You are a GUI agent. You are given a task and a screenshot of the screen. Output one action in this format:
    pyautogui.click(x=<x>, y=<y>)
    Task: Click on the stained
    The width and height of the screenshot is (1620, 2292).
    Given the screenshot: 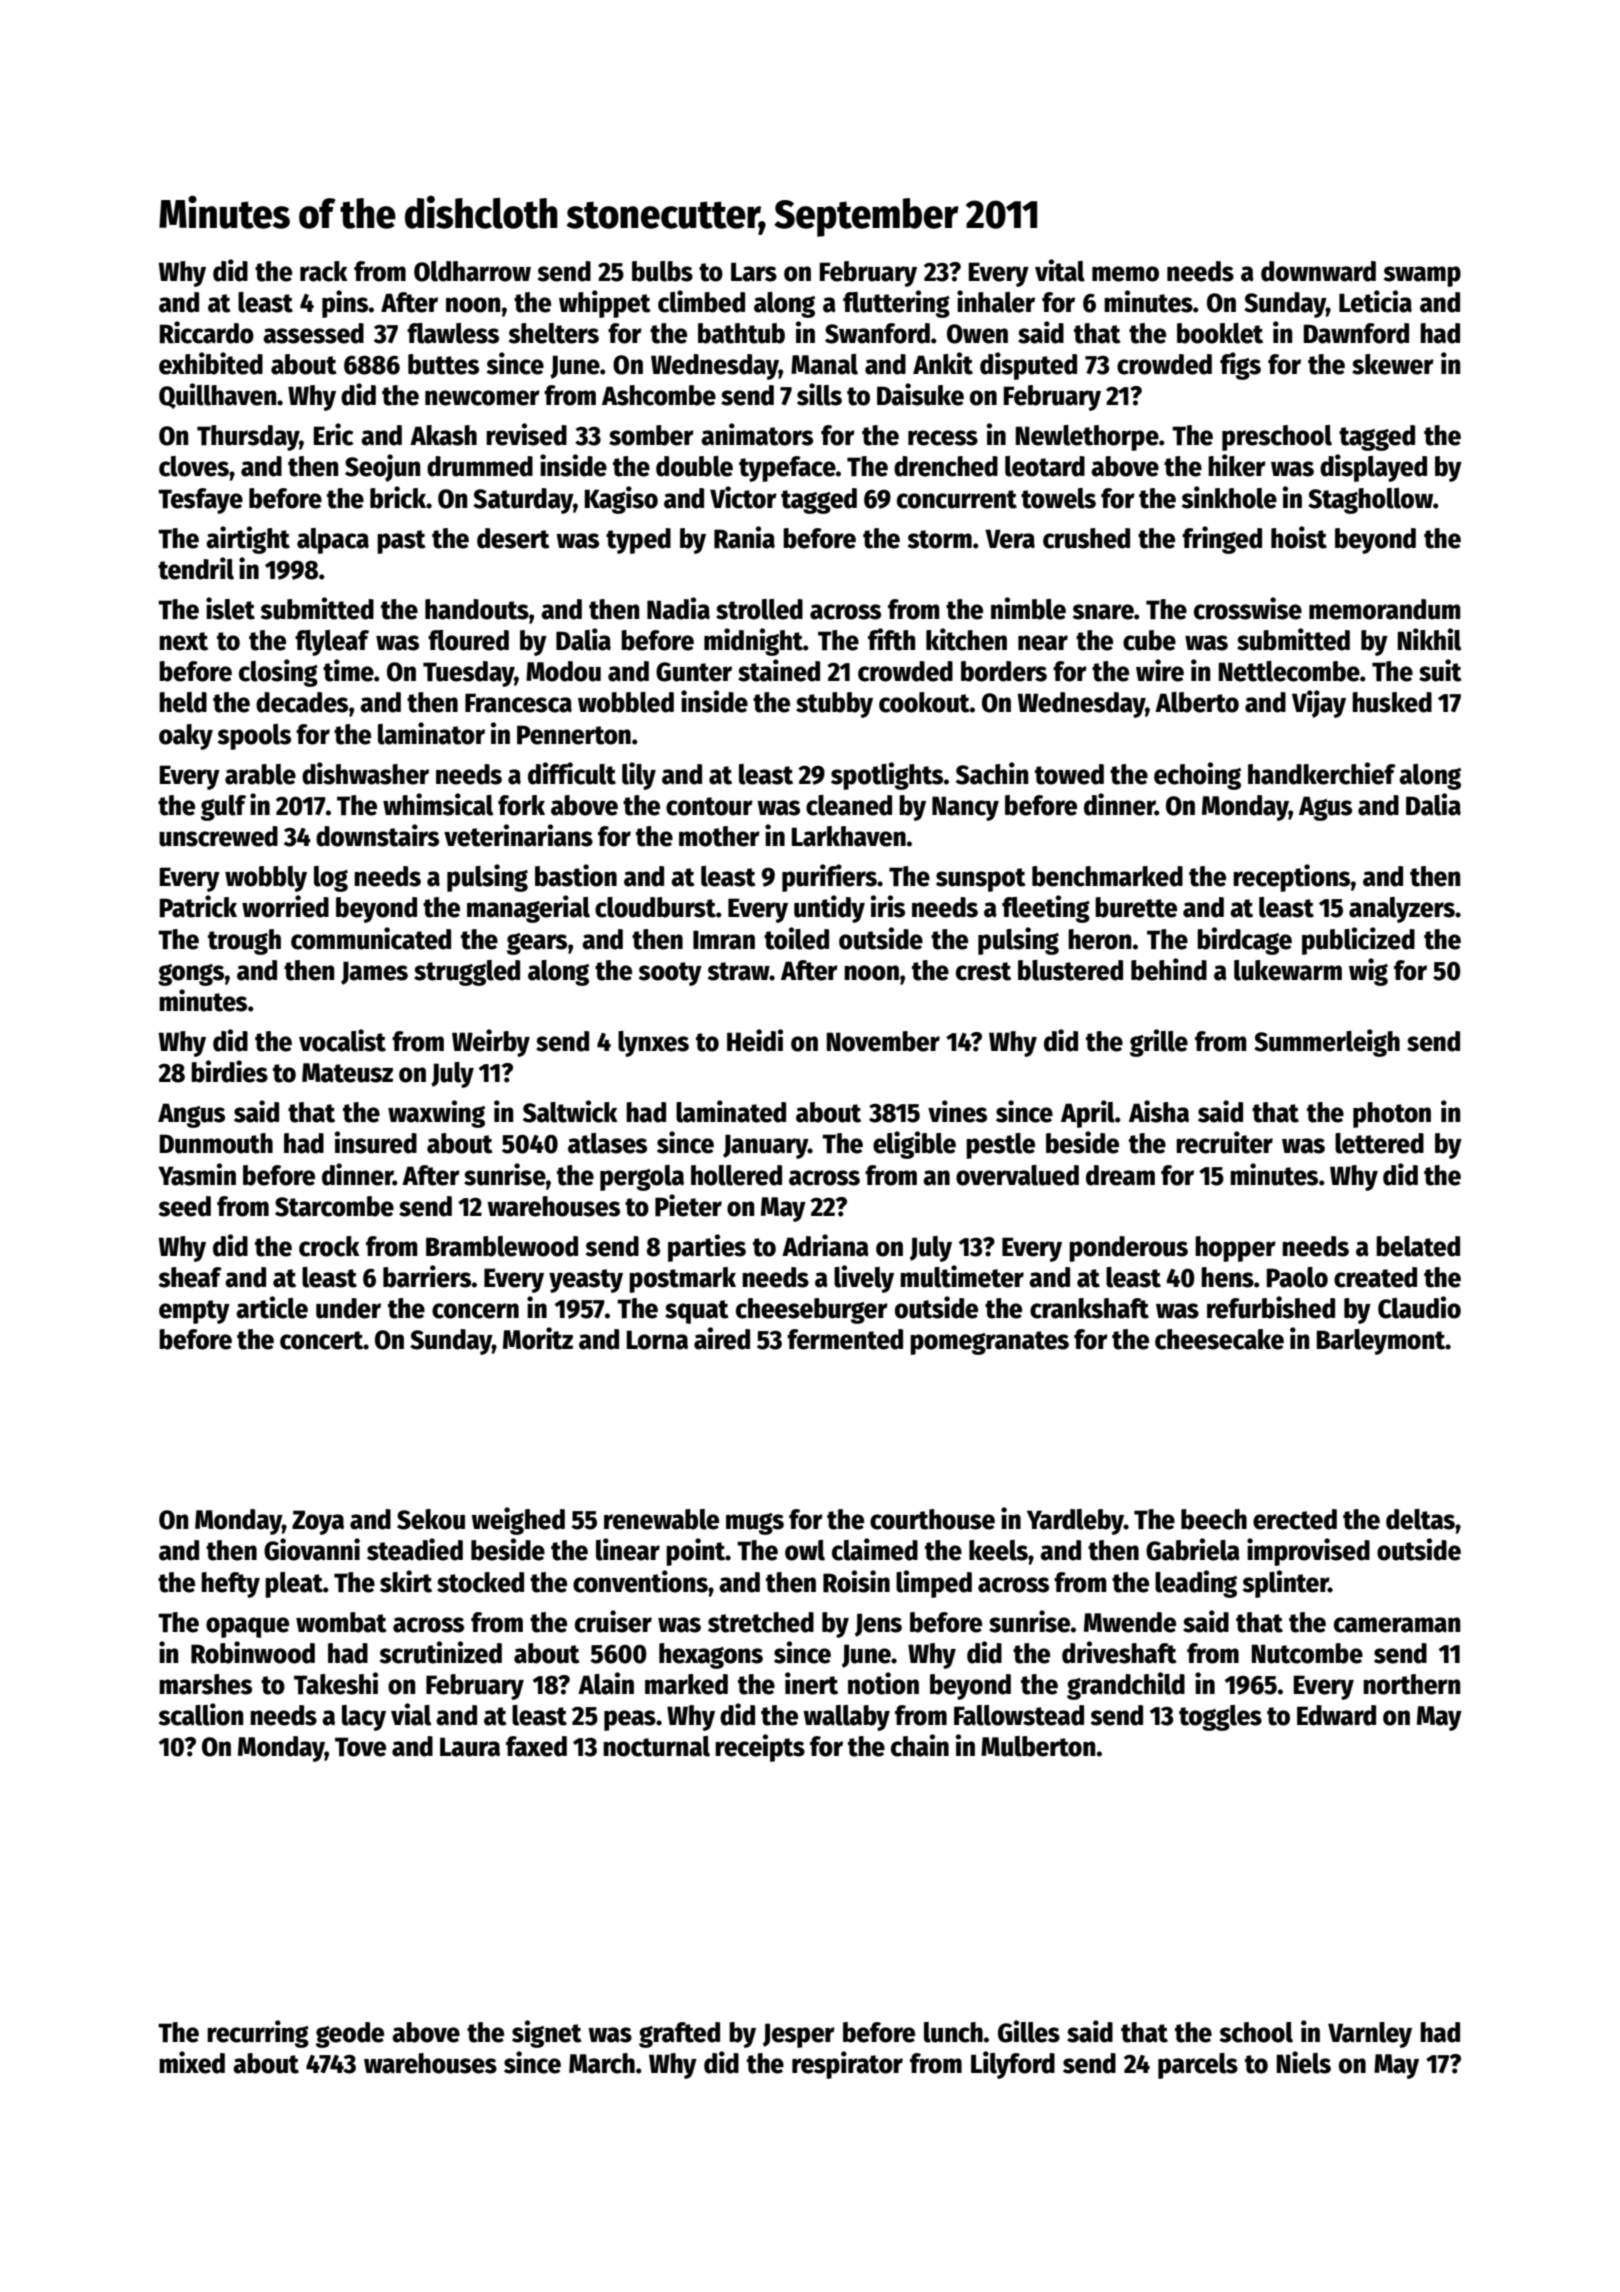 What is the action you would take?
    pyautogui.click(x=779, y=670)
